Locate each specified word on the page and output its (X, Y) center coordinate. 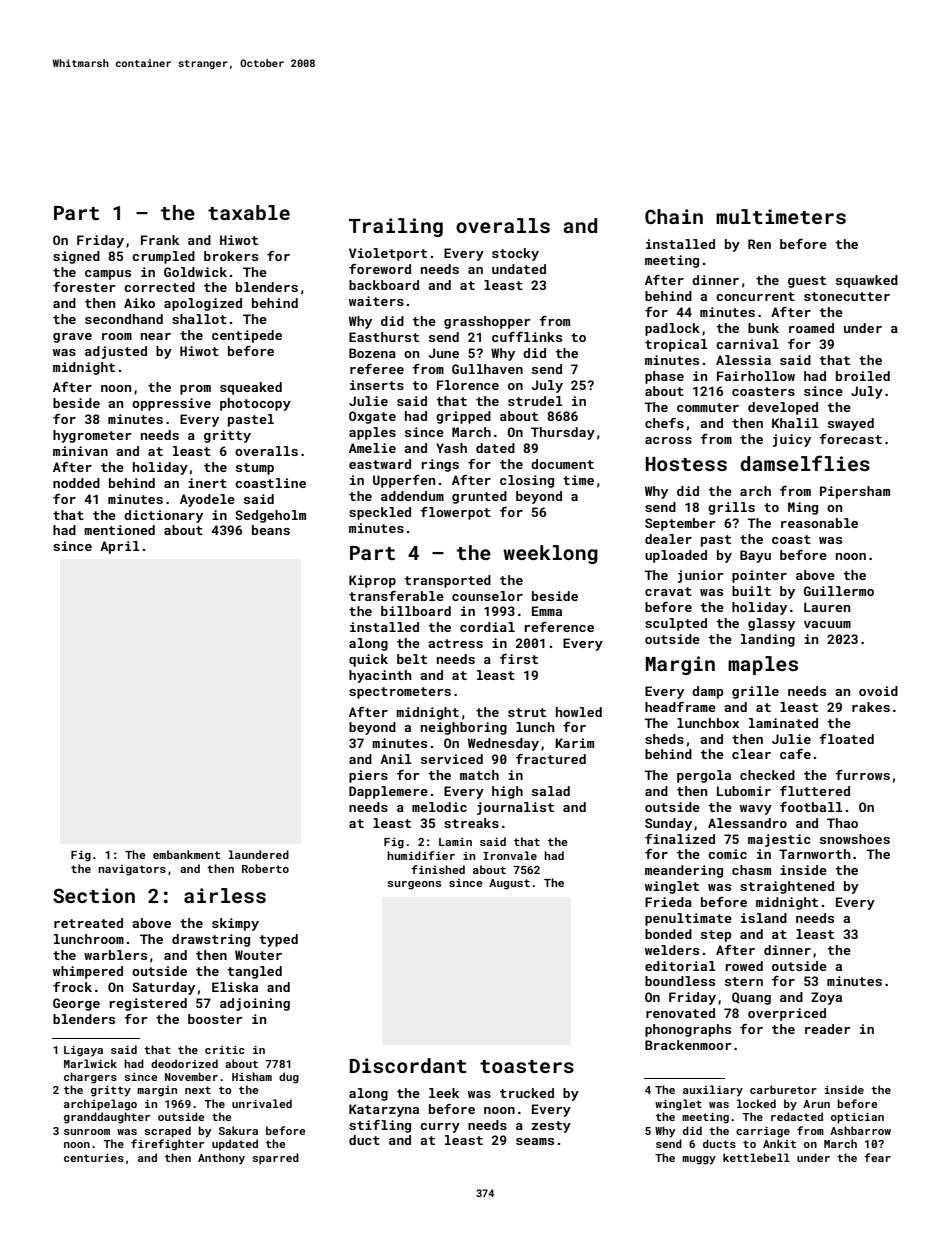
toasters (527, 1066)
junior (701, 576)
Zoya (826, 998)
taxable (249, 212)
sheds (664, 739)
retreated (88, 923)
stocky (515, 254)
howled (579, 712)
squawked (867, 281)
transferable (396, 596)
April (120, 547)
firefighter (167, 1145)
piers (368, 776)
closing (527, 481)
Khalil (795, 423)
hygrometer (92, 436)
